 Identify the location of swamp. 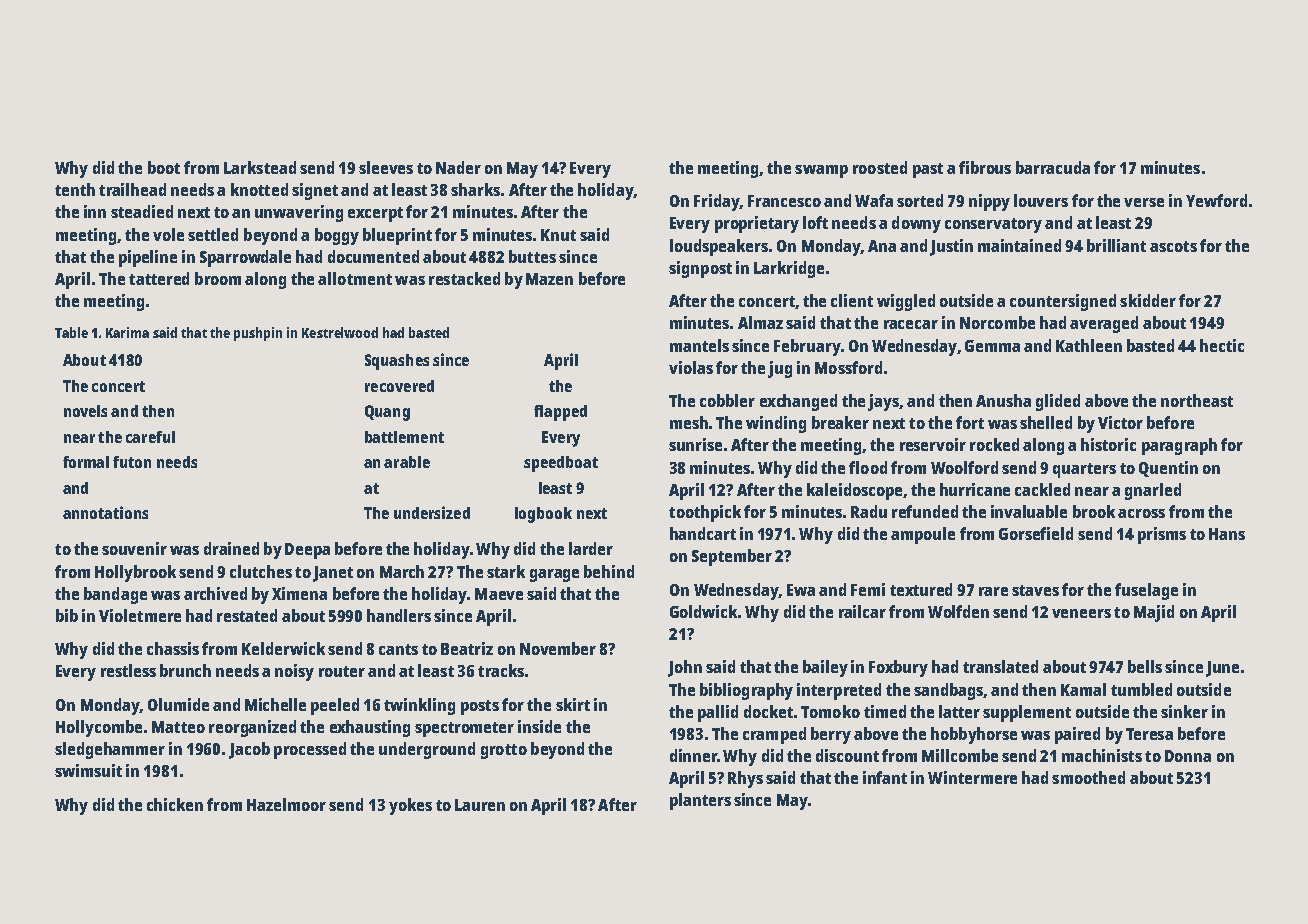
(821, 171).
